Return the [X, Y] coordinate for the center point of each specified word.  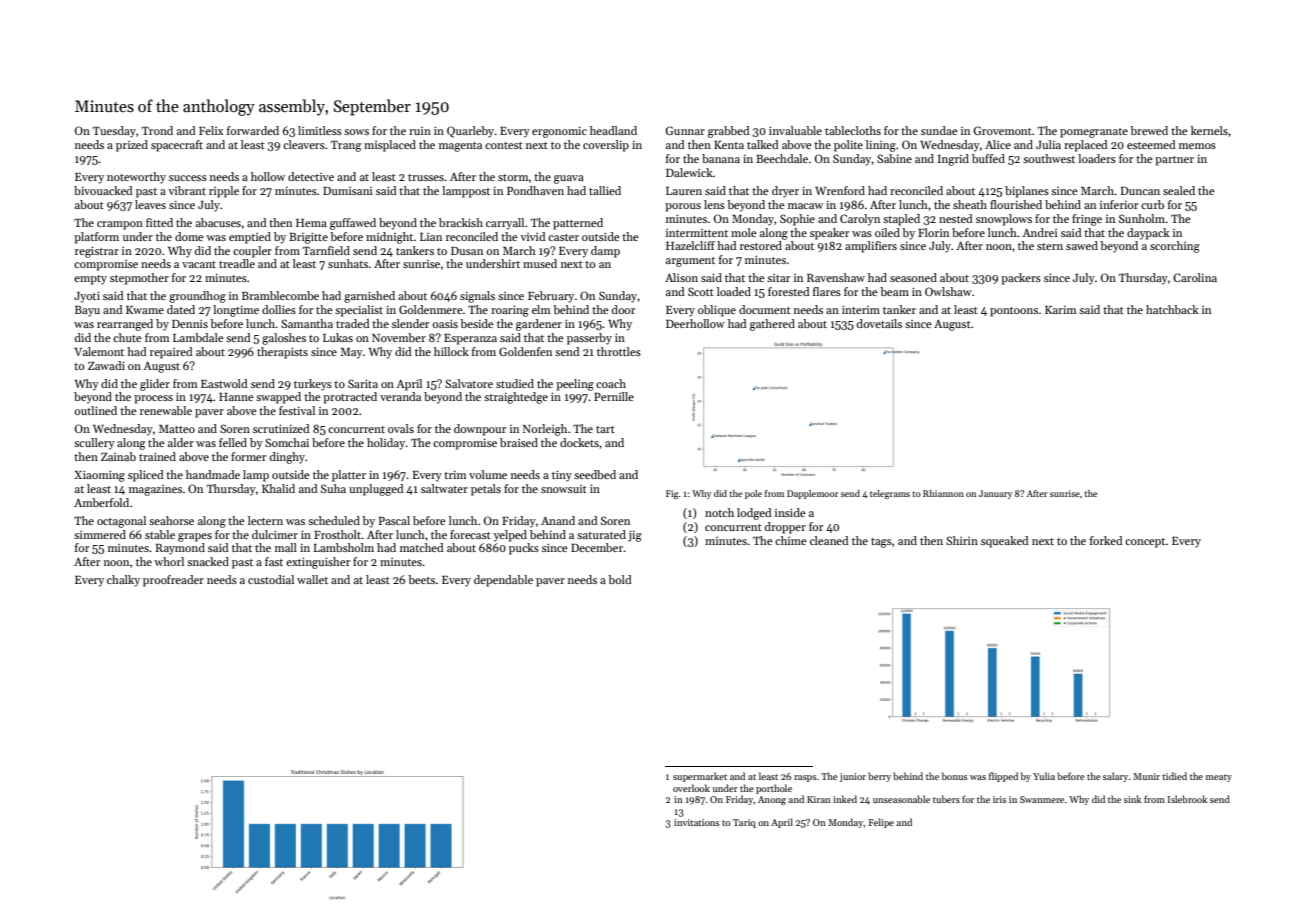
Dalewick [689, 172]
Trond [157, 130]
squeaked [1005, 542]
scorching [1175, 247]
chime [791, 540]
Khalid [278, 488]
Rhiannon [943, 493]
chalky [123, 581]
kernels [1209, 130]
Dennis [190, 324]
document [765, 309]
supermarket [700, 777]
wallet [312, 579]
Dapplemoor [812, 494]
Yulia [1044, 776]
